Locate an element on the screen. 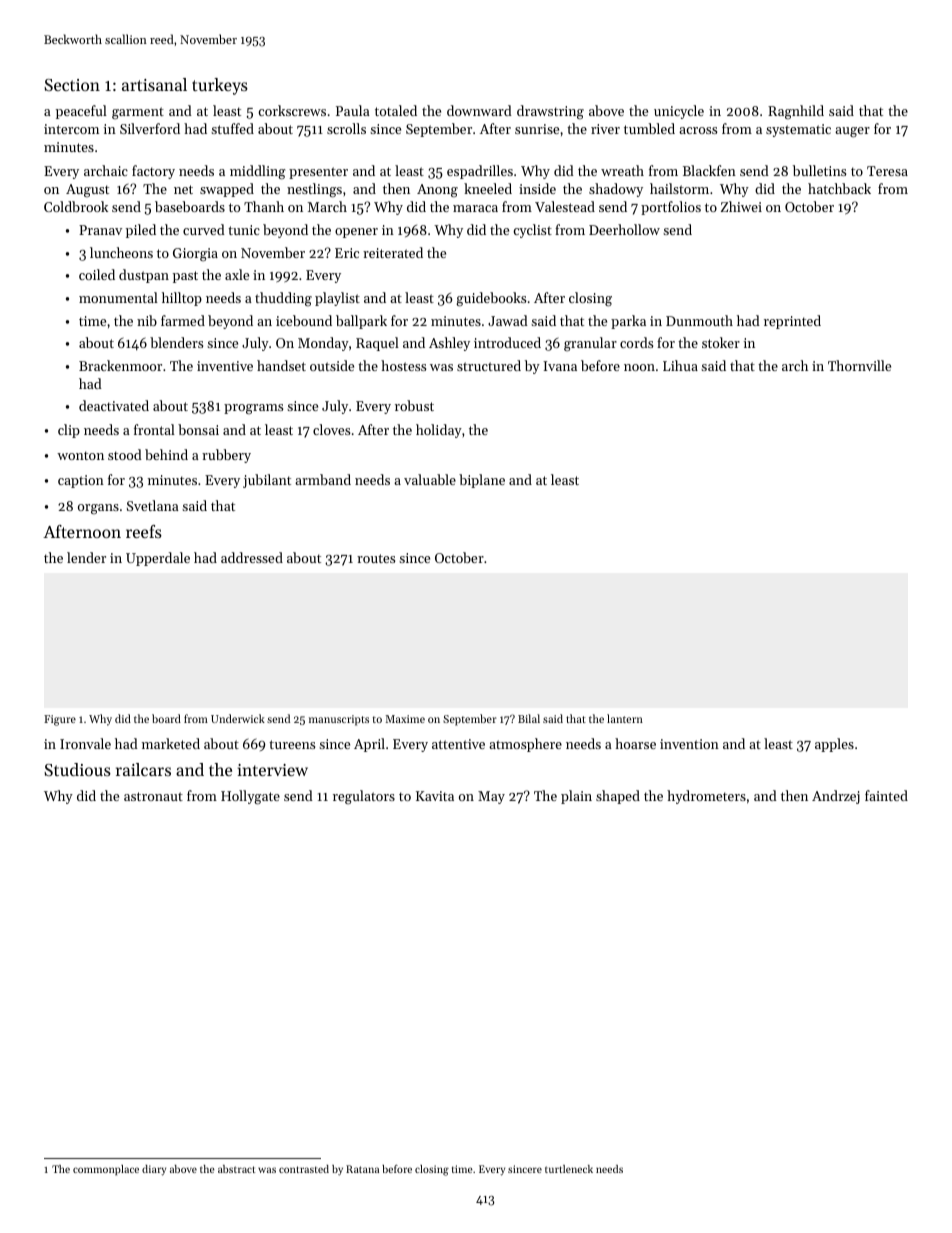  astronaut is located at coordinates (153, 796).
